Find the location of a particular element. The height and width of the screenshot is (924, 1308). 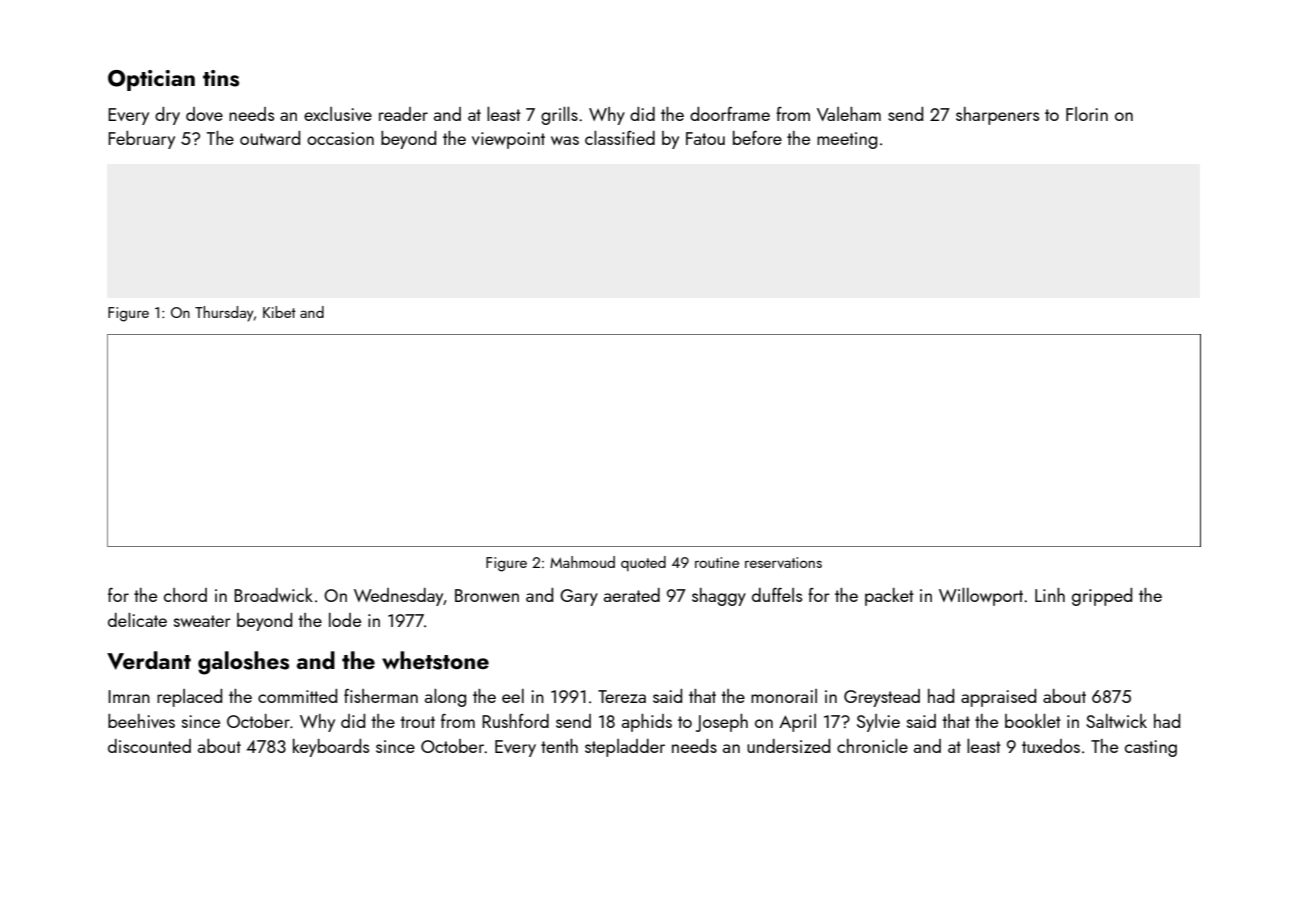

keyboards is located at coordinates (331, 748).
